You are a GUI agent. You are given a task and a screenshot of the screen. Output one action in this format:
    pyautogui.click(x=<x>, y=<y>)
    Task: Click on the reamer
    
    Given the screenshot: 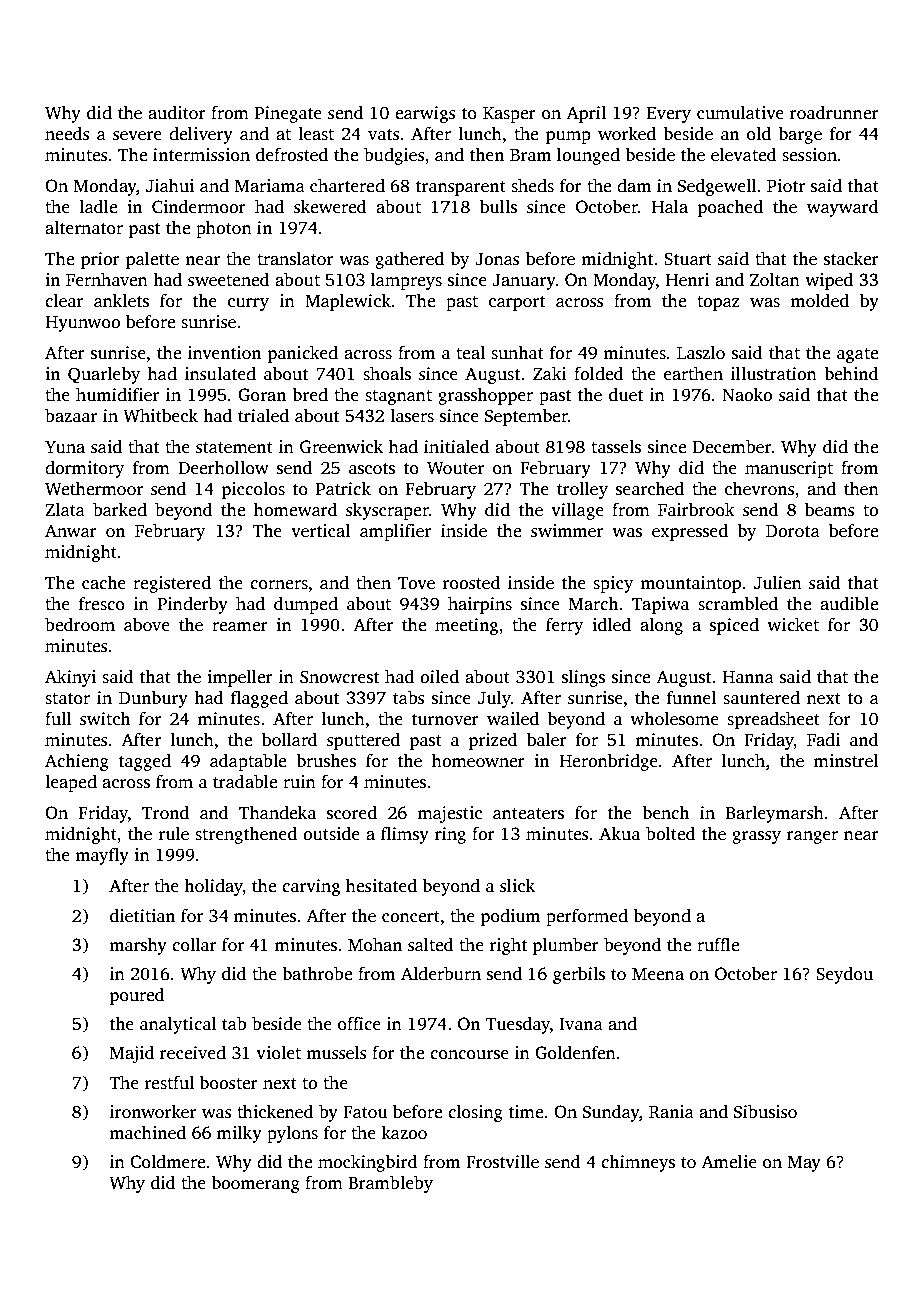 What is the action you would take?
    pyautogui.click(x=240, y=627)
